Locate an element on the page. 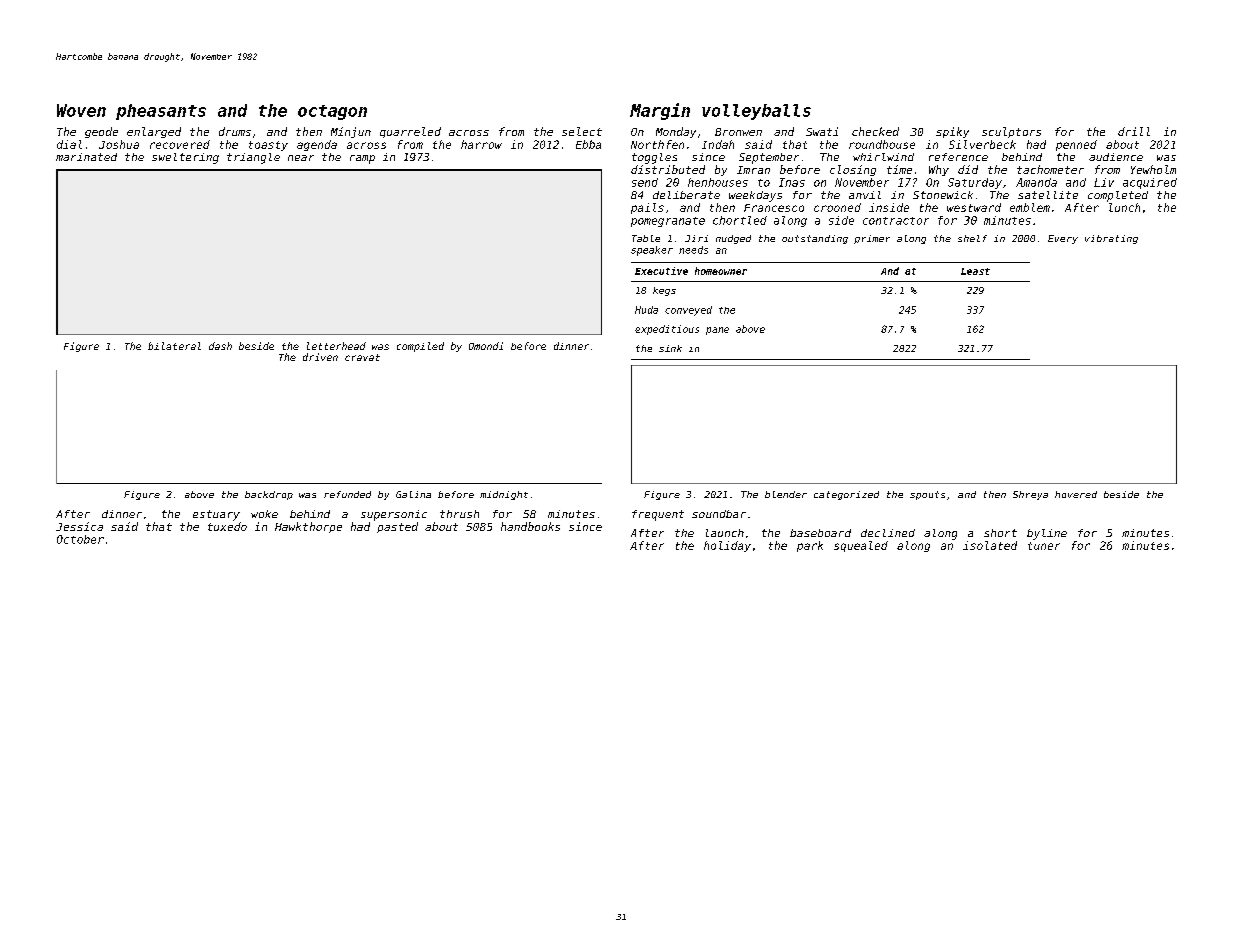 The height and width of the page is (952, 1233). sweltering is located at coordinates (185, 158).
